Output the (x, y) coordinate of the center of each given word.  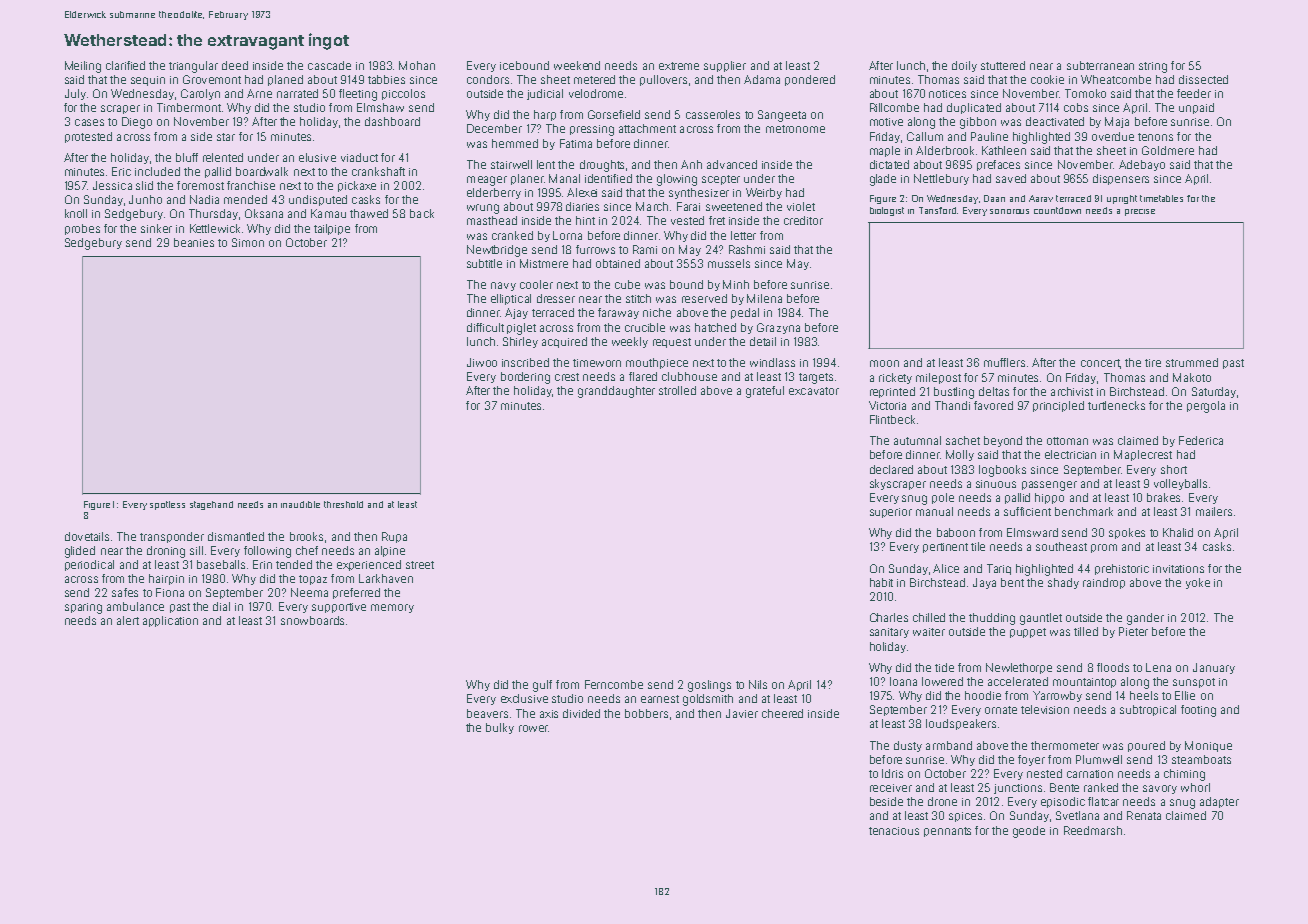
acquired (564, 342)
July (75, 94)
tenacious (894, 831)
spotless (167, 505)
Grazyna (778, 328)
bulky (500, 728)
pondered (810, 80)
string (1153, 67)
